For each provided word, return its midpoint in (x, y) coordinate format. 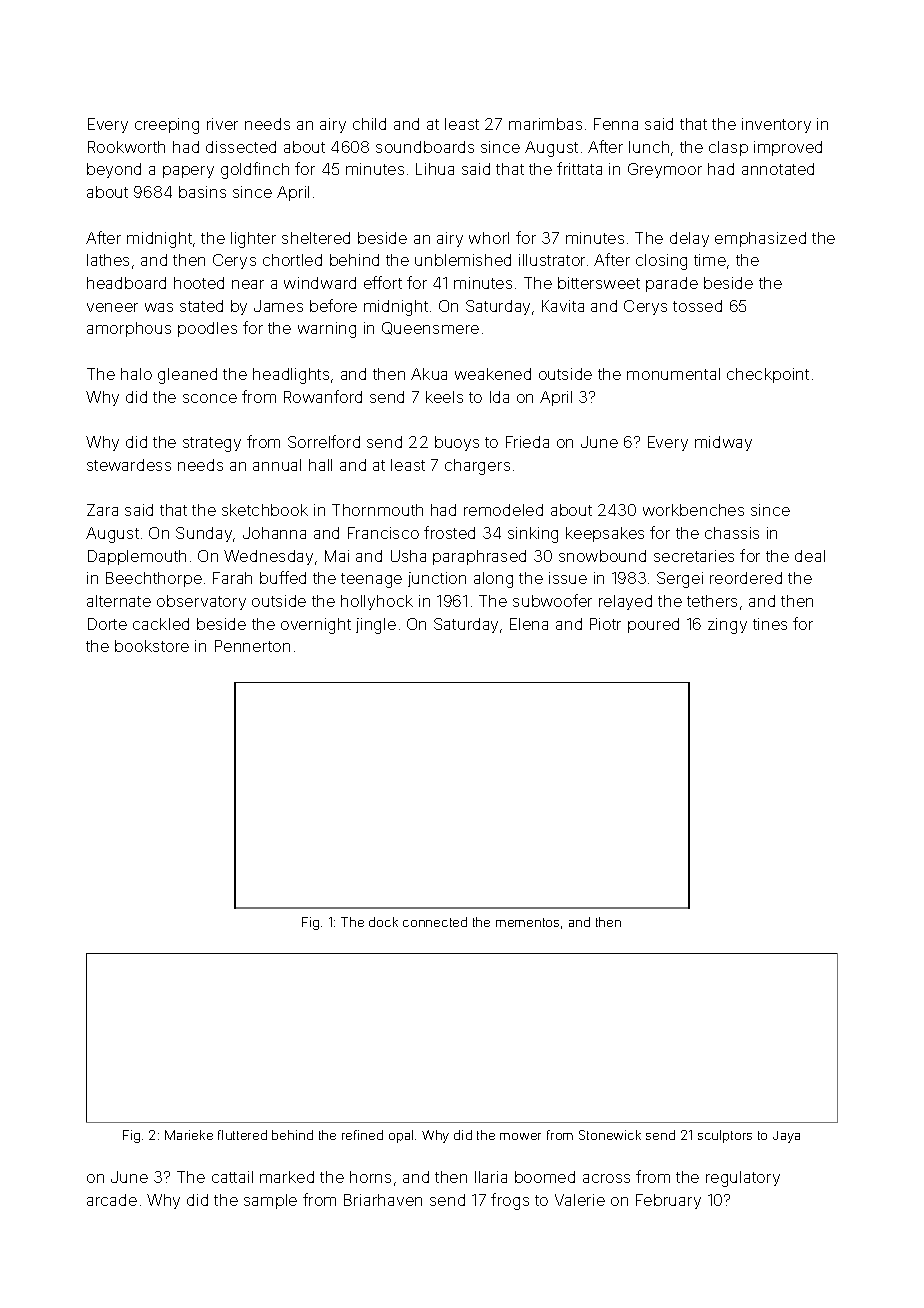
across (606, 1178)
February (668, 1201)
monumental (673, 374)
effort (383, 282)
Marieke (189, 1135)
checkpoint (768, 375)
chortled (292, 260)
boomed (545, 1177)
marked (287, 1177)
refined (362, 1135)
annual (277, 465)
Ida (499, 397)
